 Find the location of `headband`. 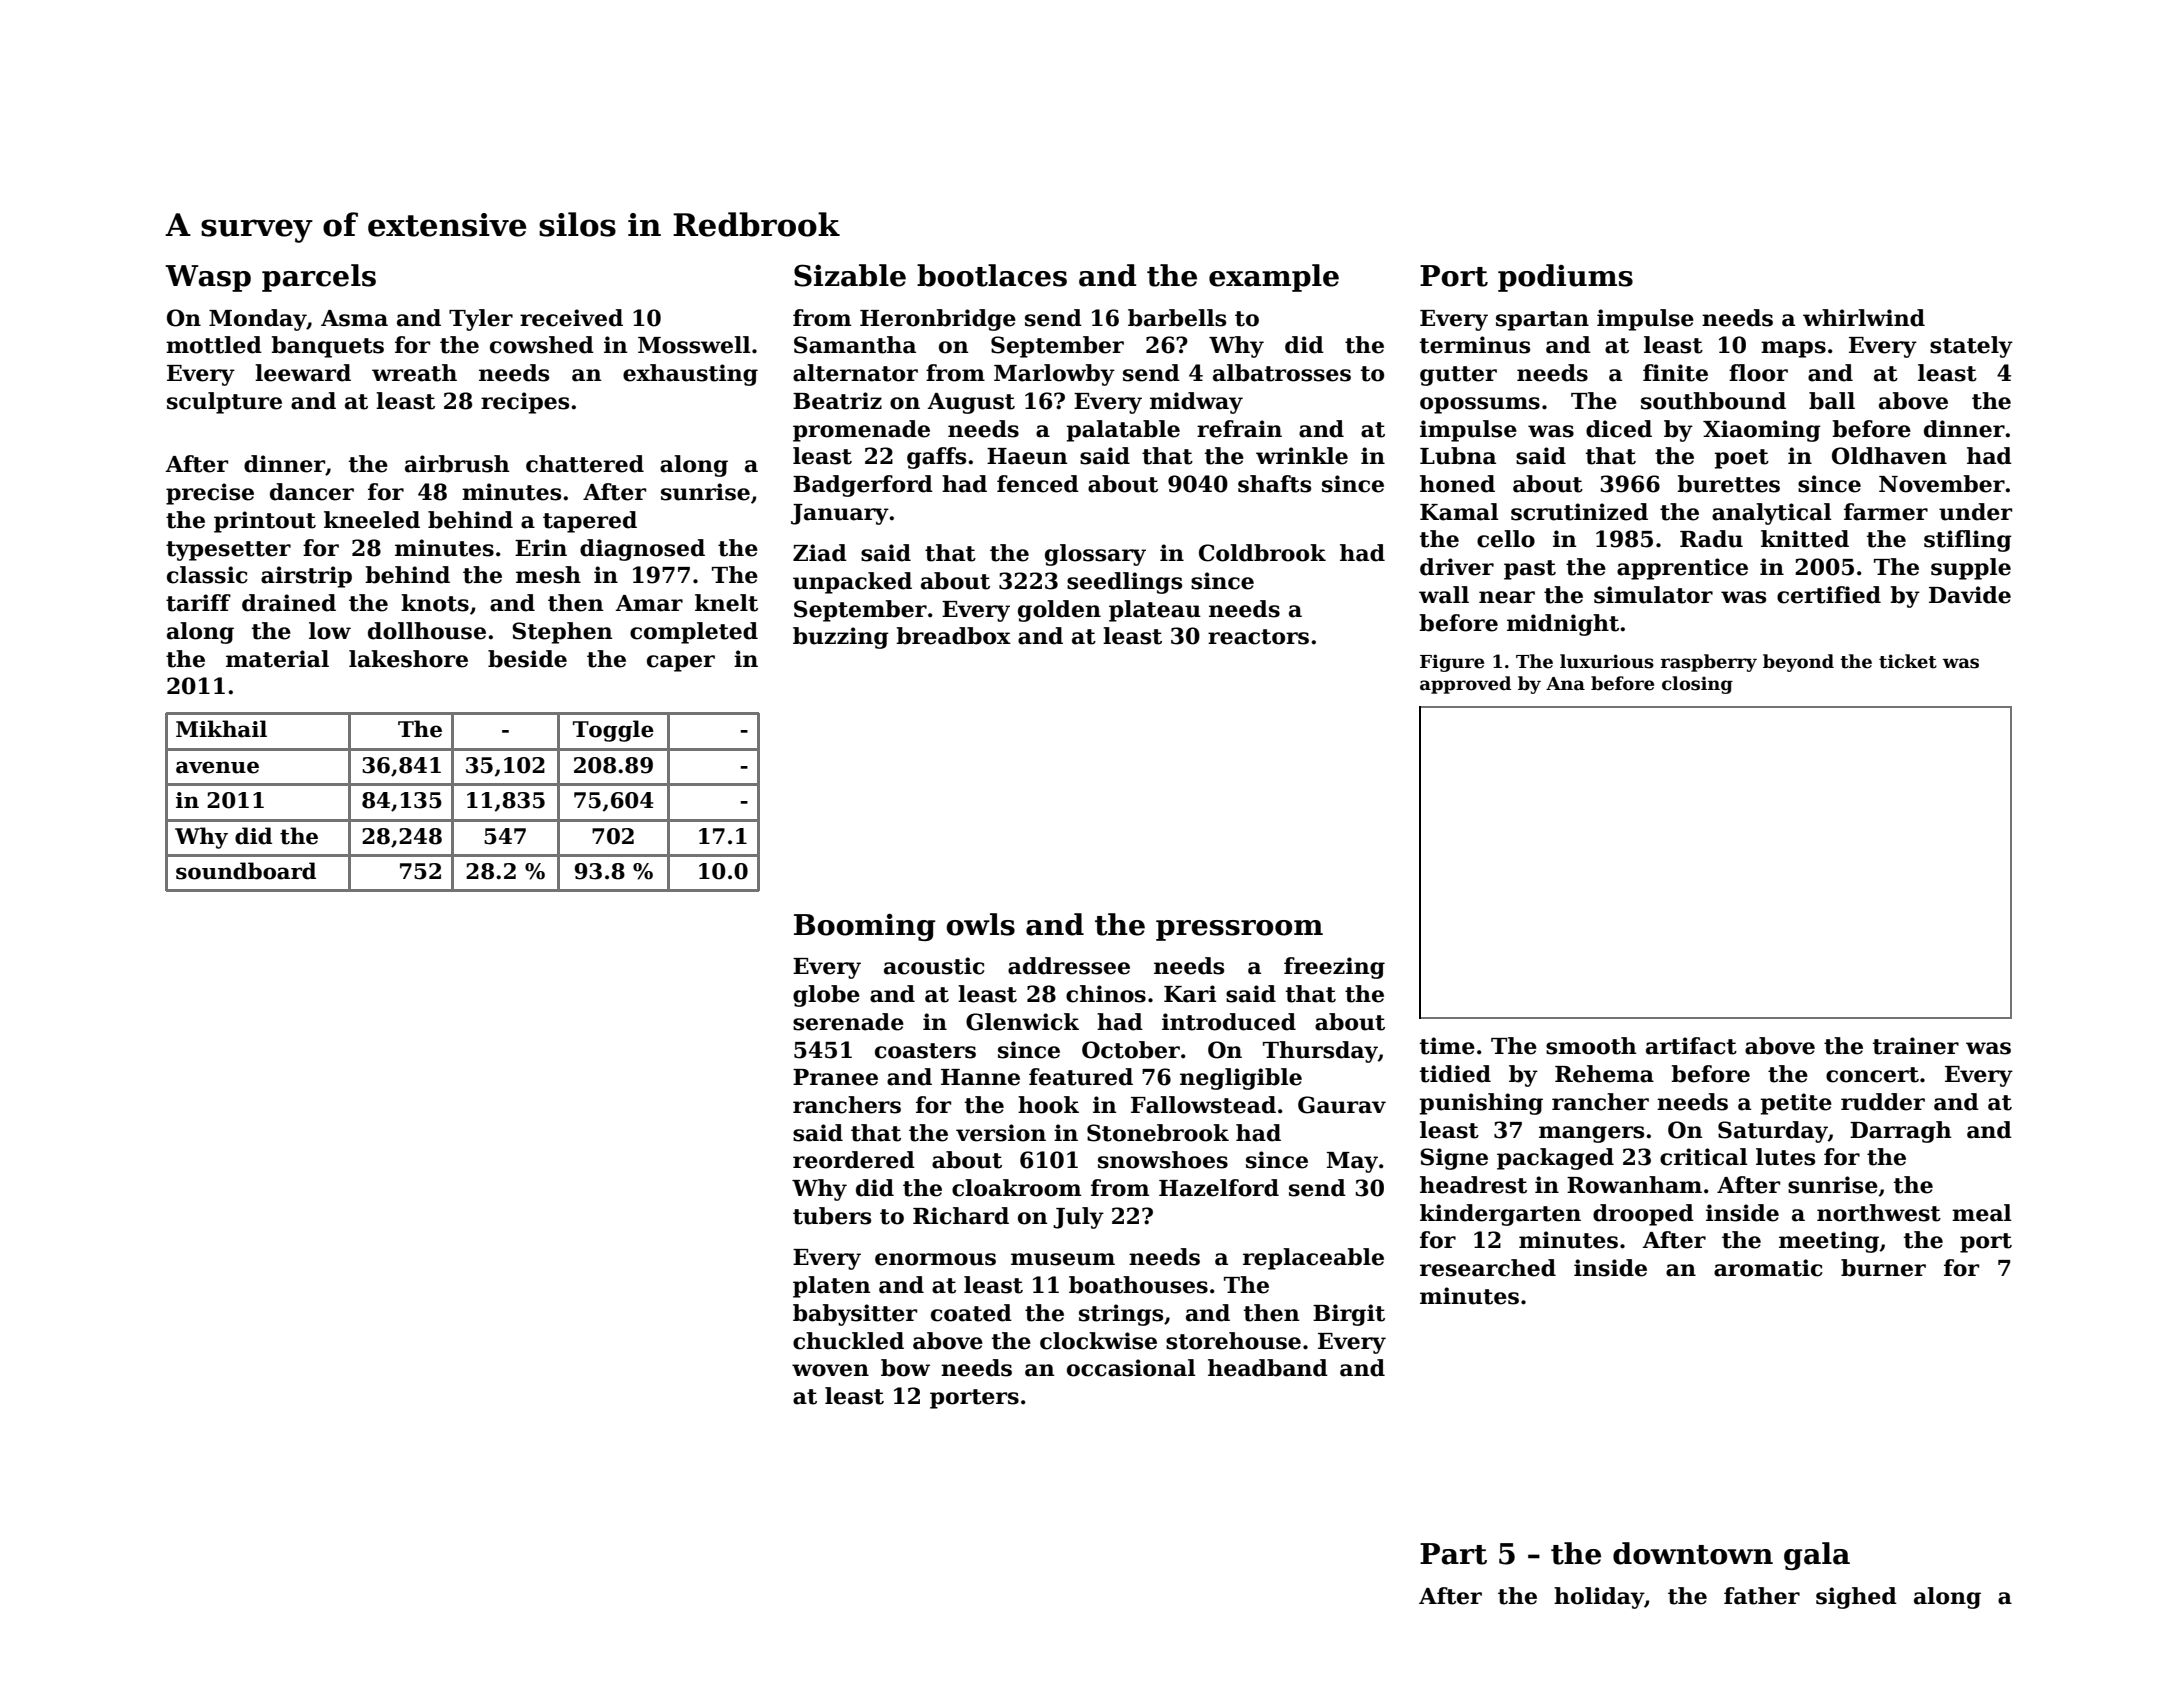

headband is located at coordinates (1268, 1368).
